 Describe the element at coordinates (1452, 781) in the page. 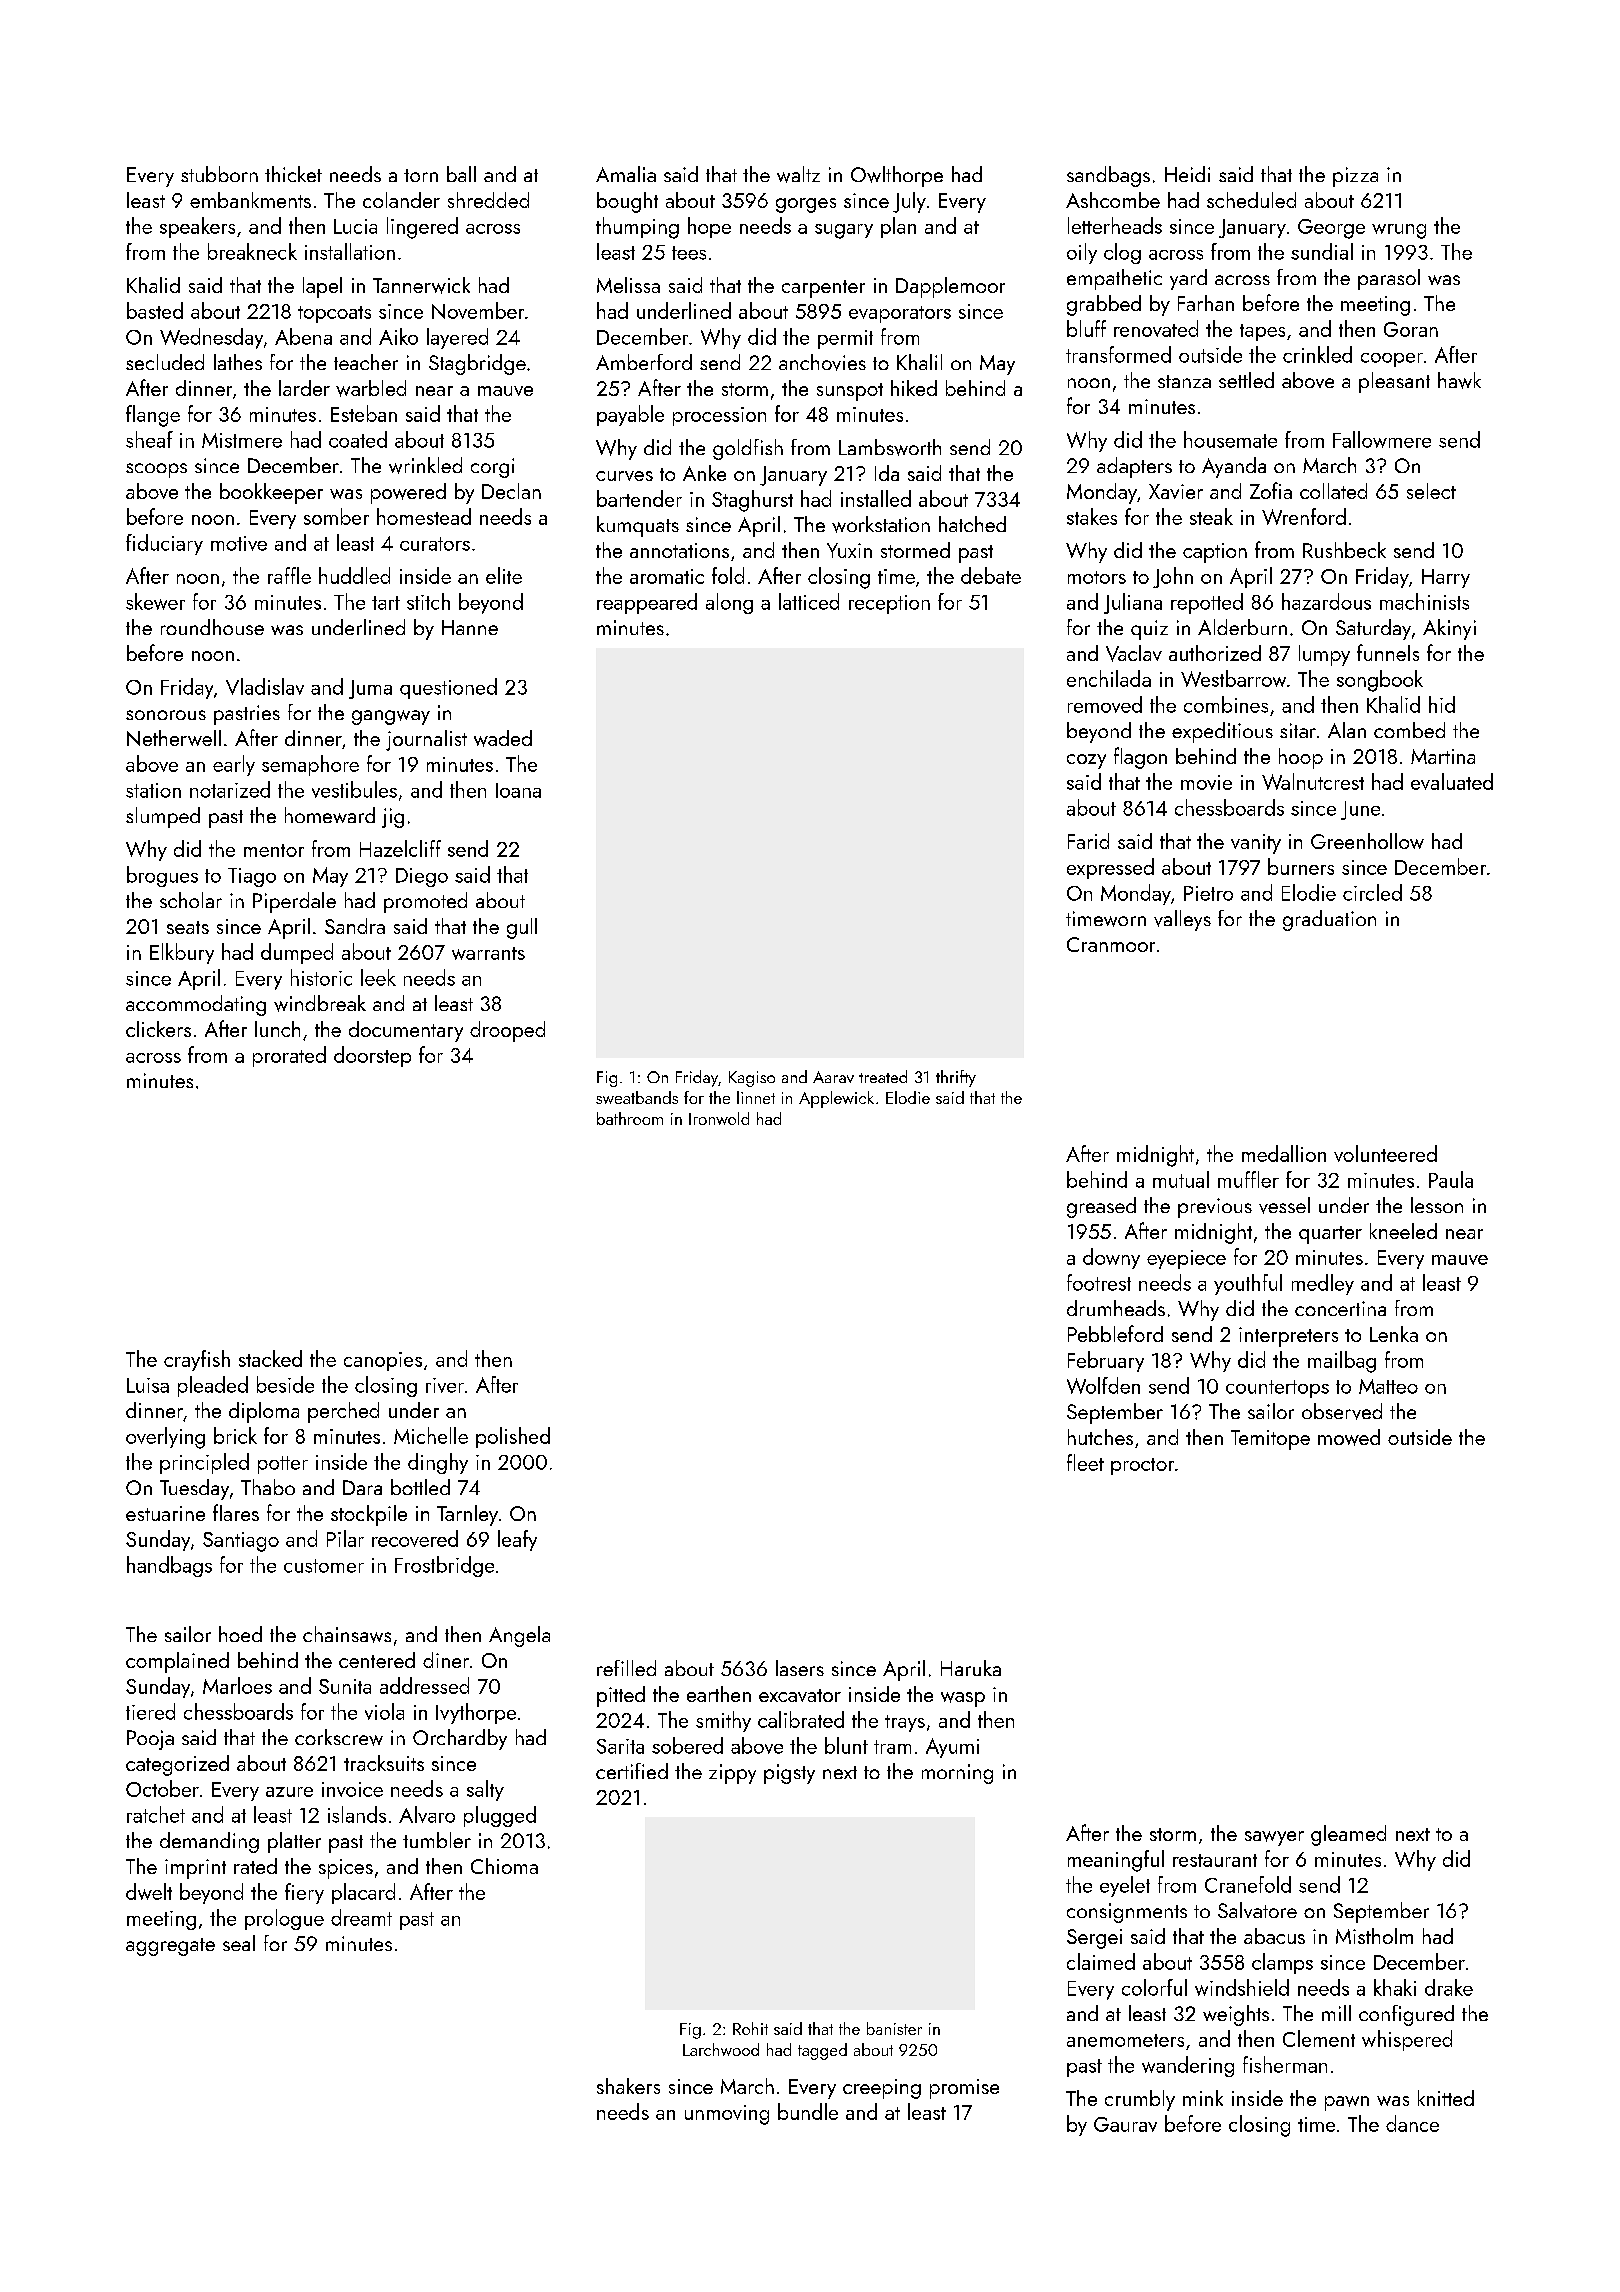

I see `evaluated` at that location.
